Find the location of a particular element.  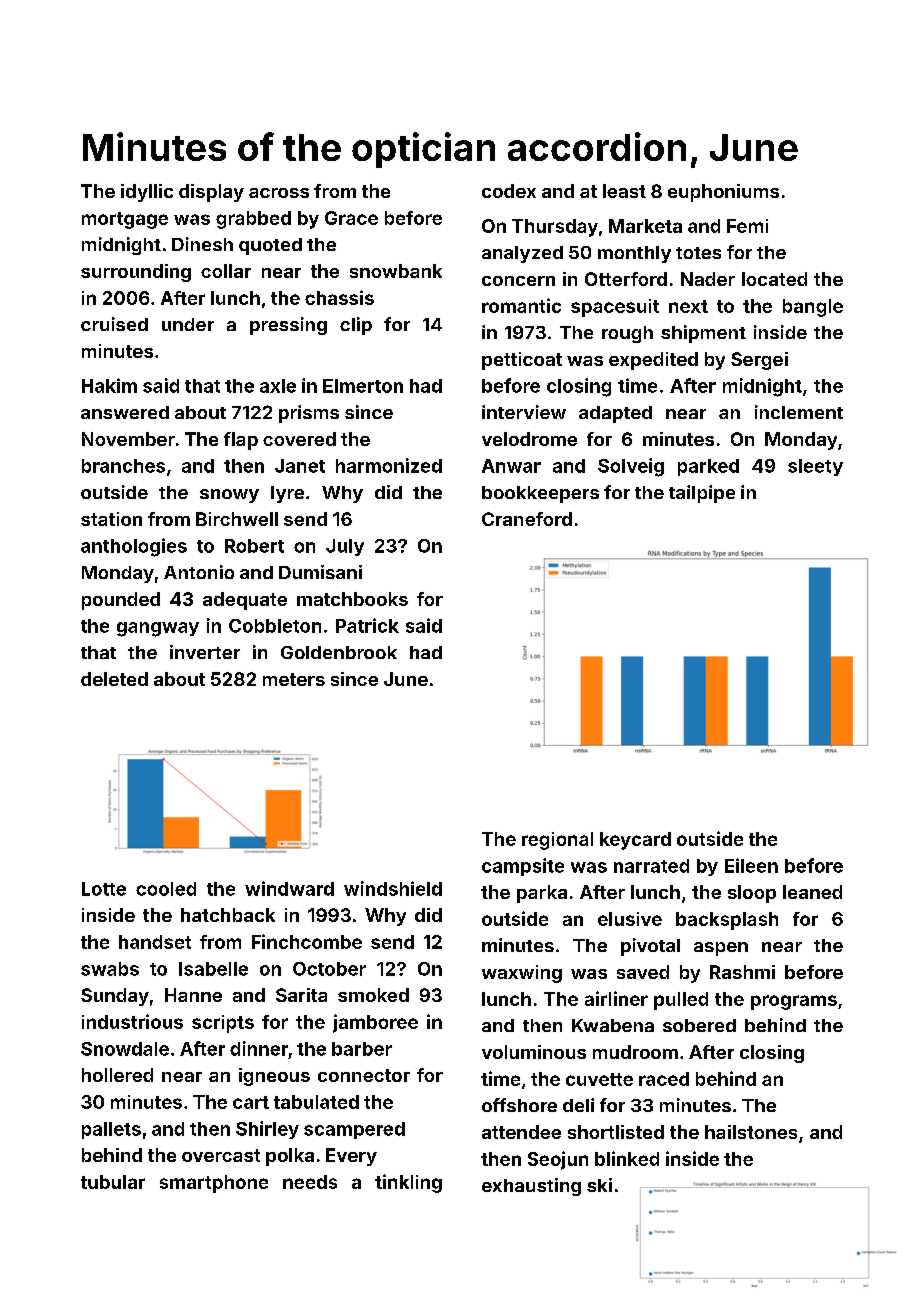

keycard is located at coordinates (635, 841).
